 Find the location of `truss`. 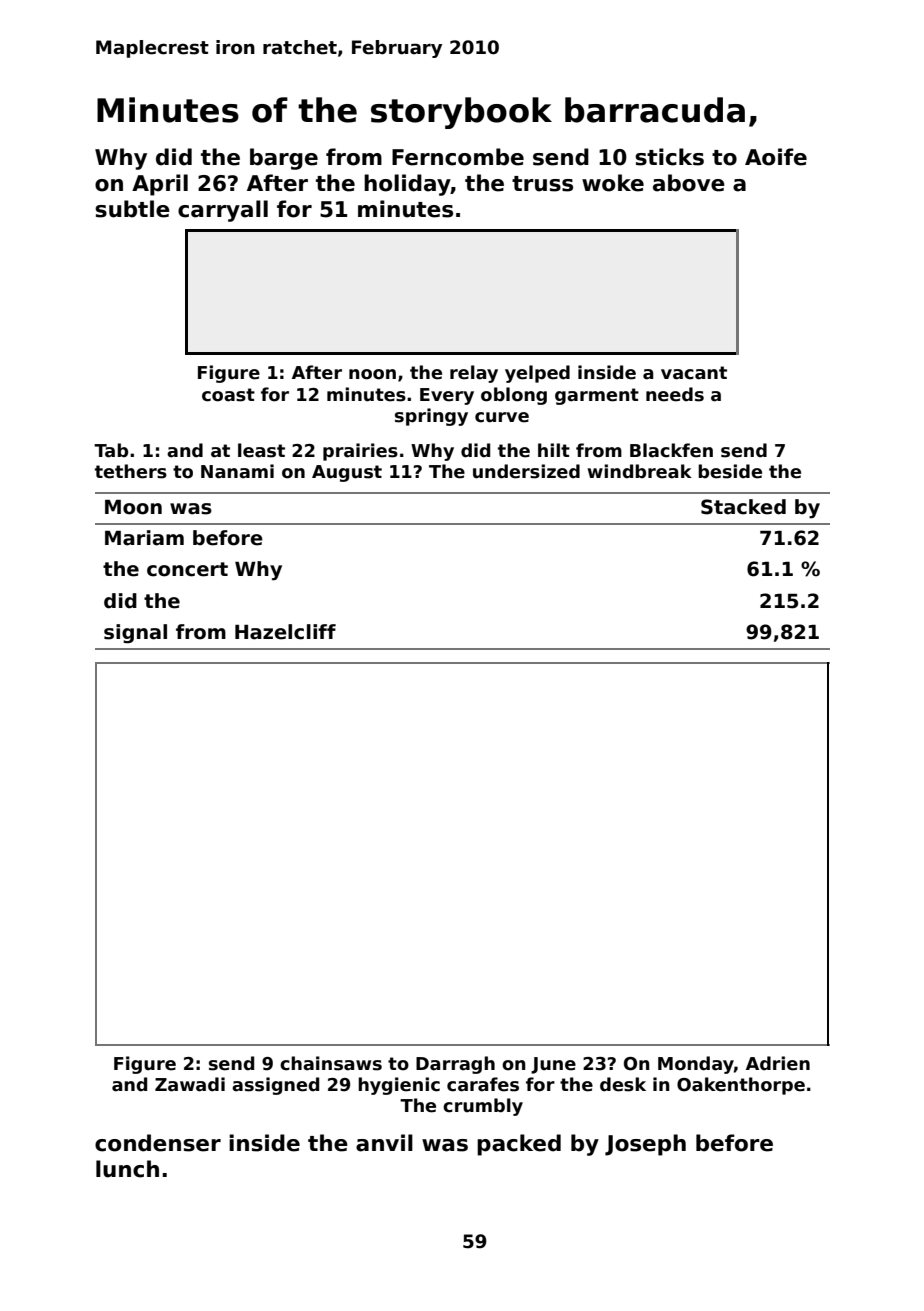

truss is located at coordinates (542, 184).
